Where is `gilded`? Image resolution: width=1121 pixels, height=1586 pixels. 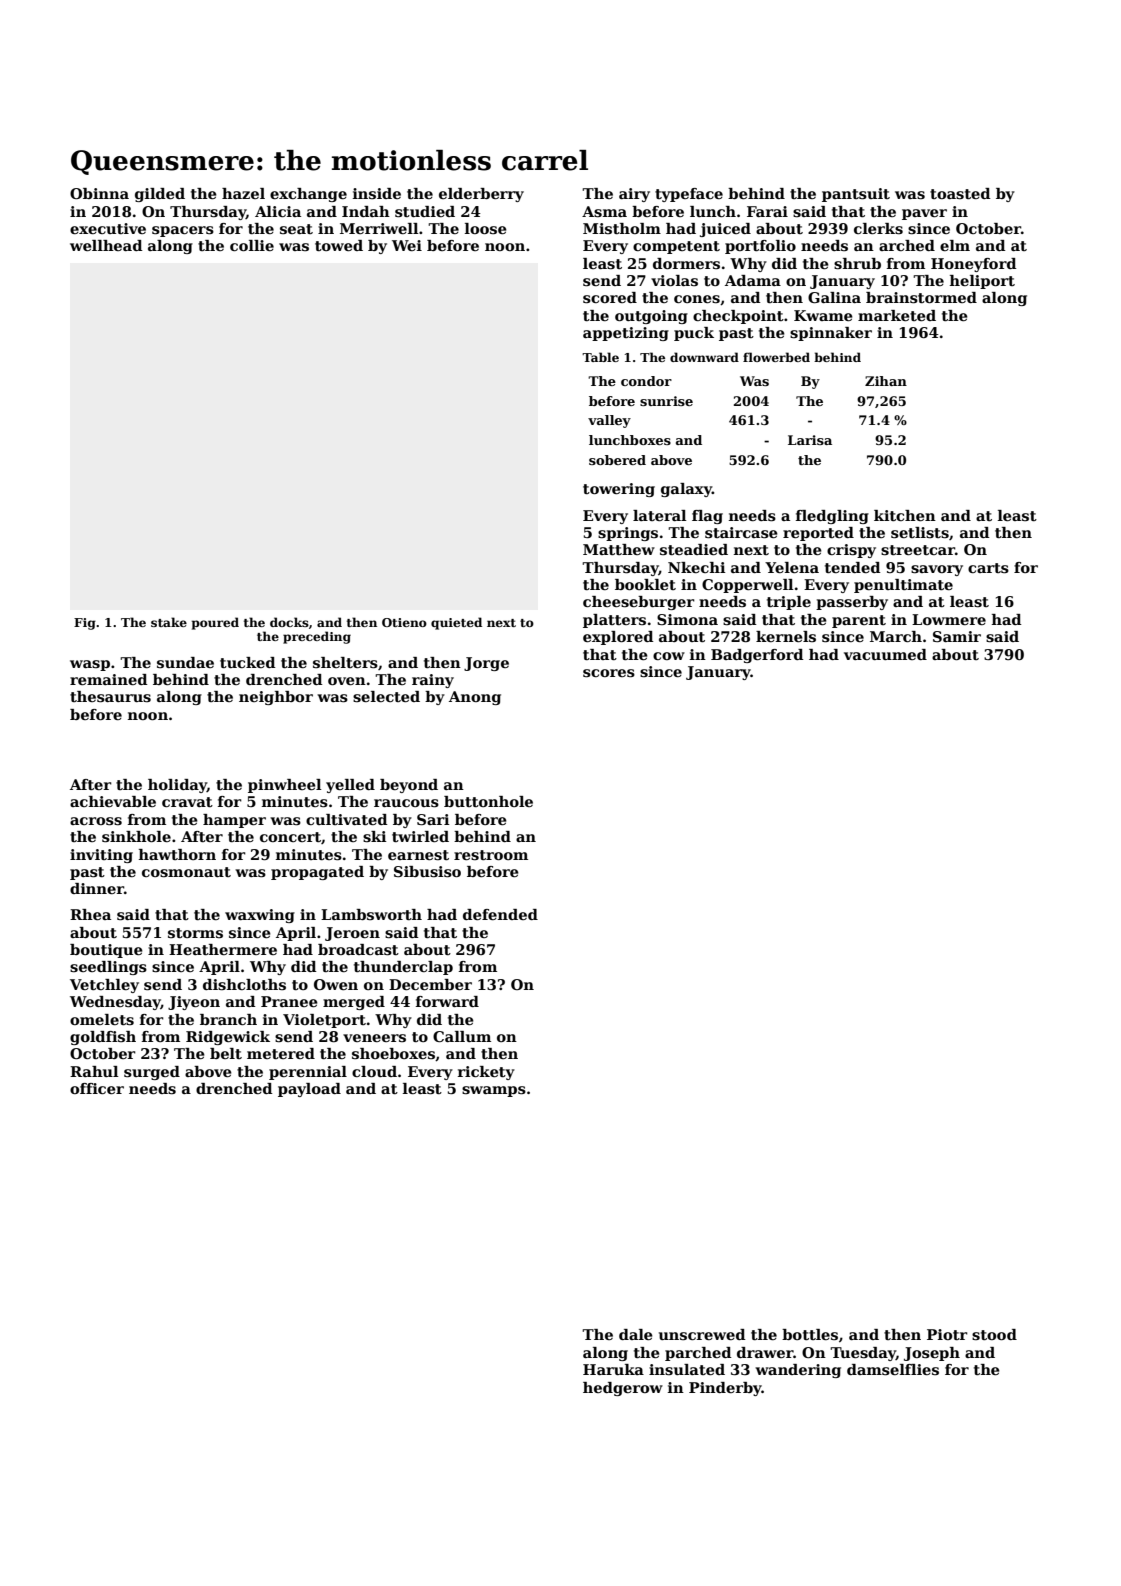 gilded is located at coordinates (160, 195).
